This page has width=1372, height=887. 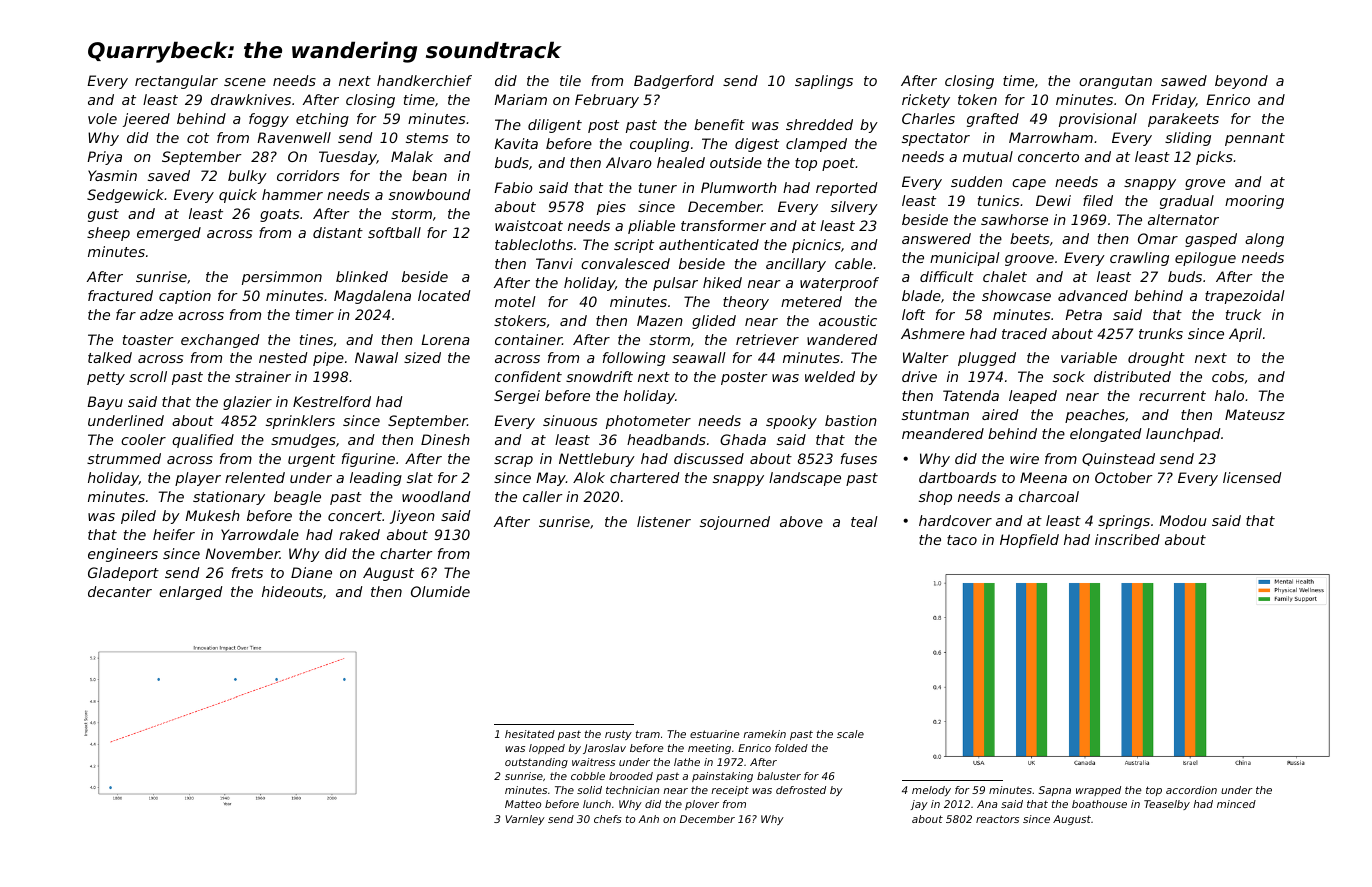 What do you see at coordinates (513, 187) in the page?
I see `Fabio` at bounding box center [513, 187].
